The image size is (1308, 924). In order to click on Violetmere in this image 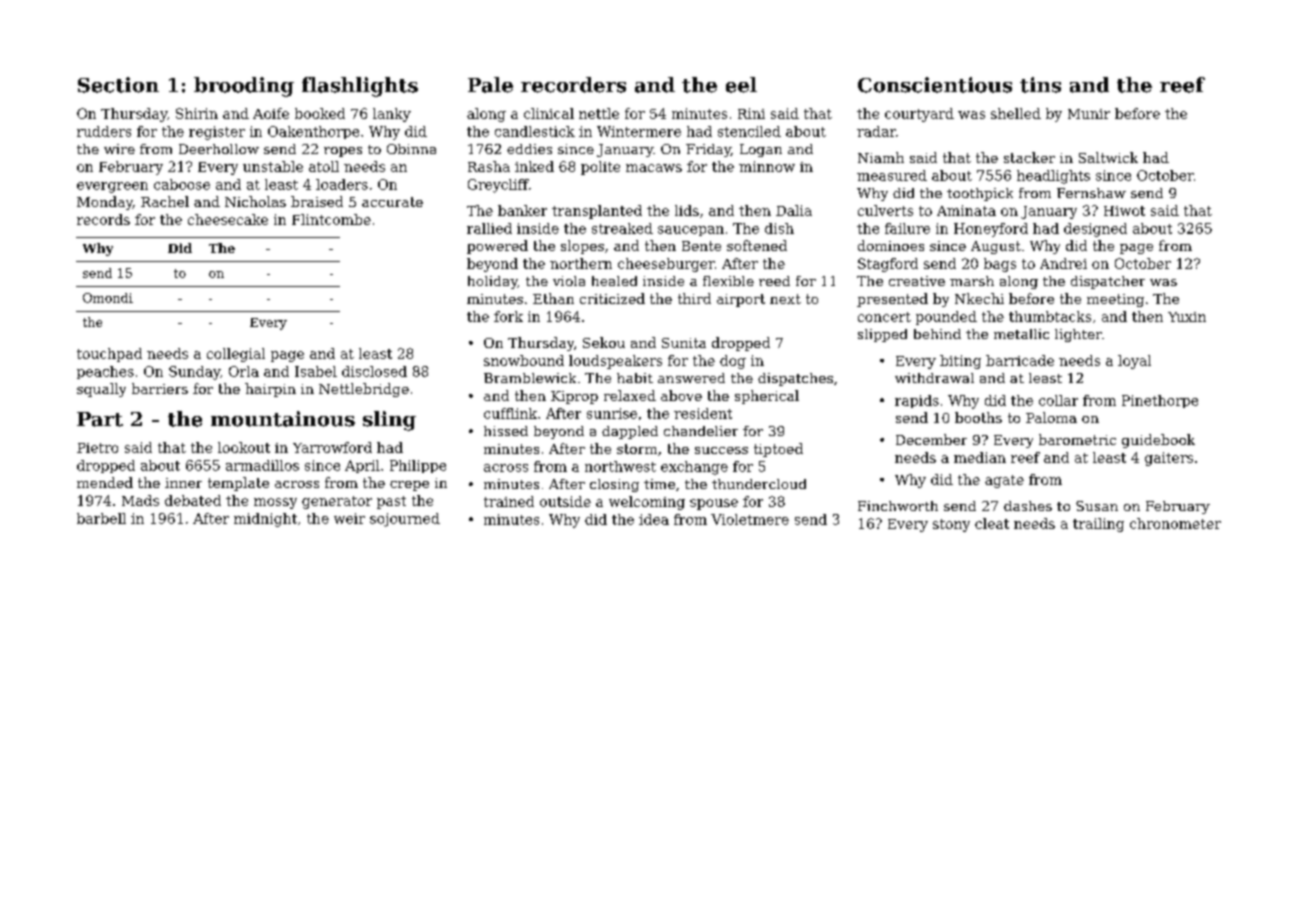, I will do `click(750, 519)`.
